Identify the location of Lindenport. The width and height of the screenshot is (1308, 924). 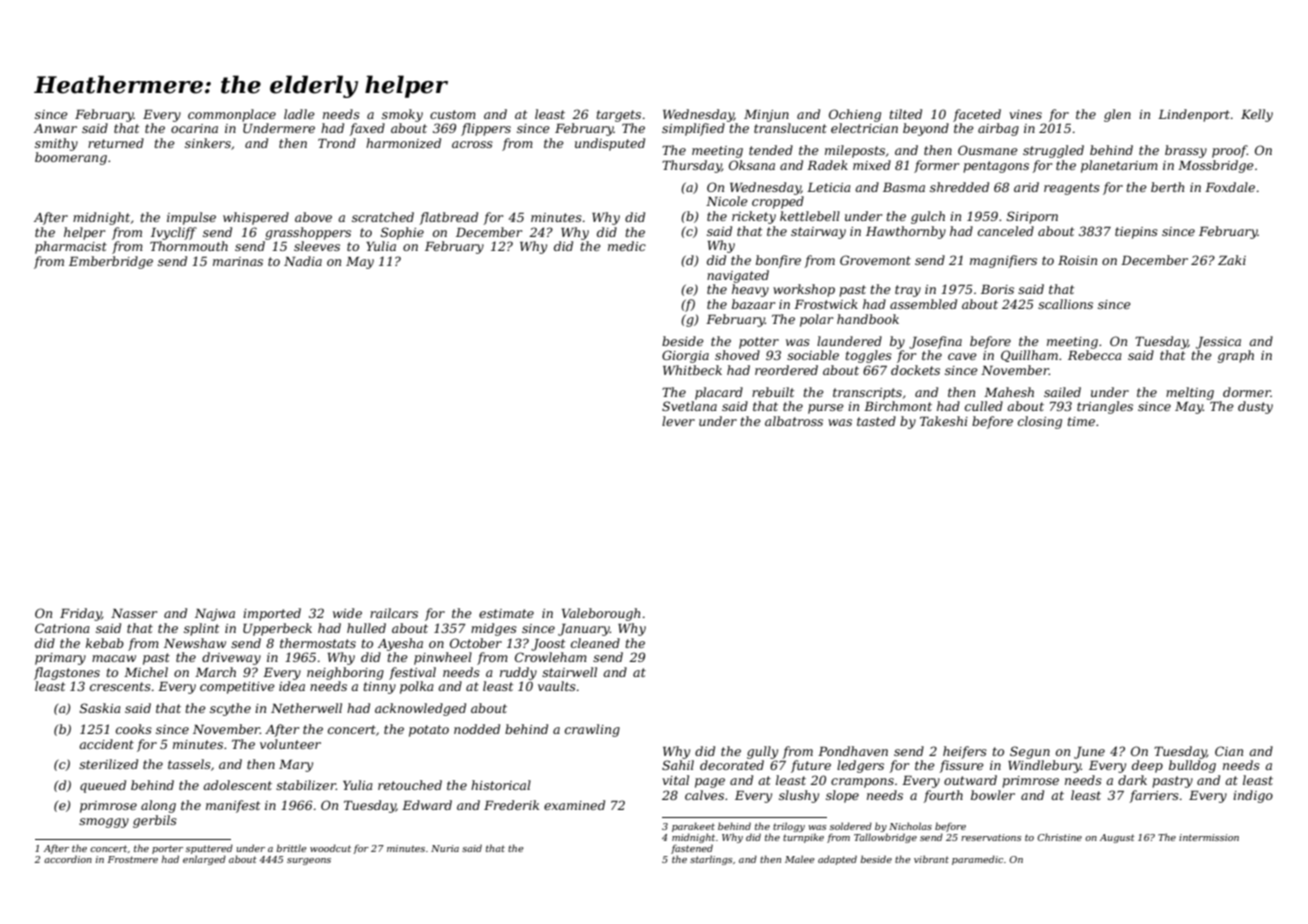
(1194, 115).
